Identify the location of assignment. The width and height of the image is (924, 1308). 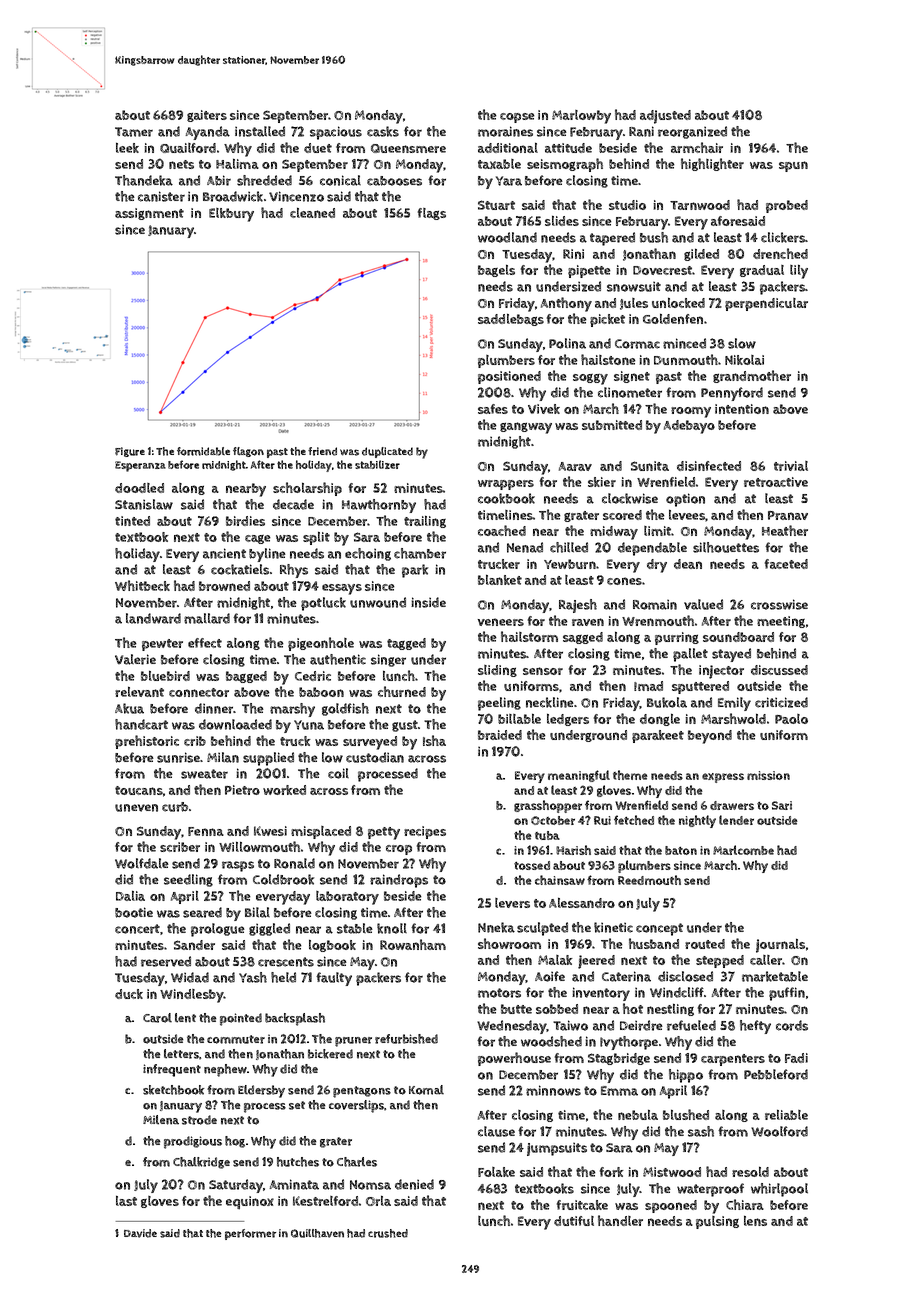
(149, 214).
